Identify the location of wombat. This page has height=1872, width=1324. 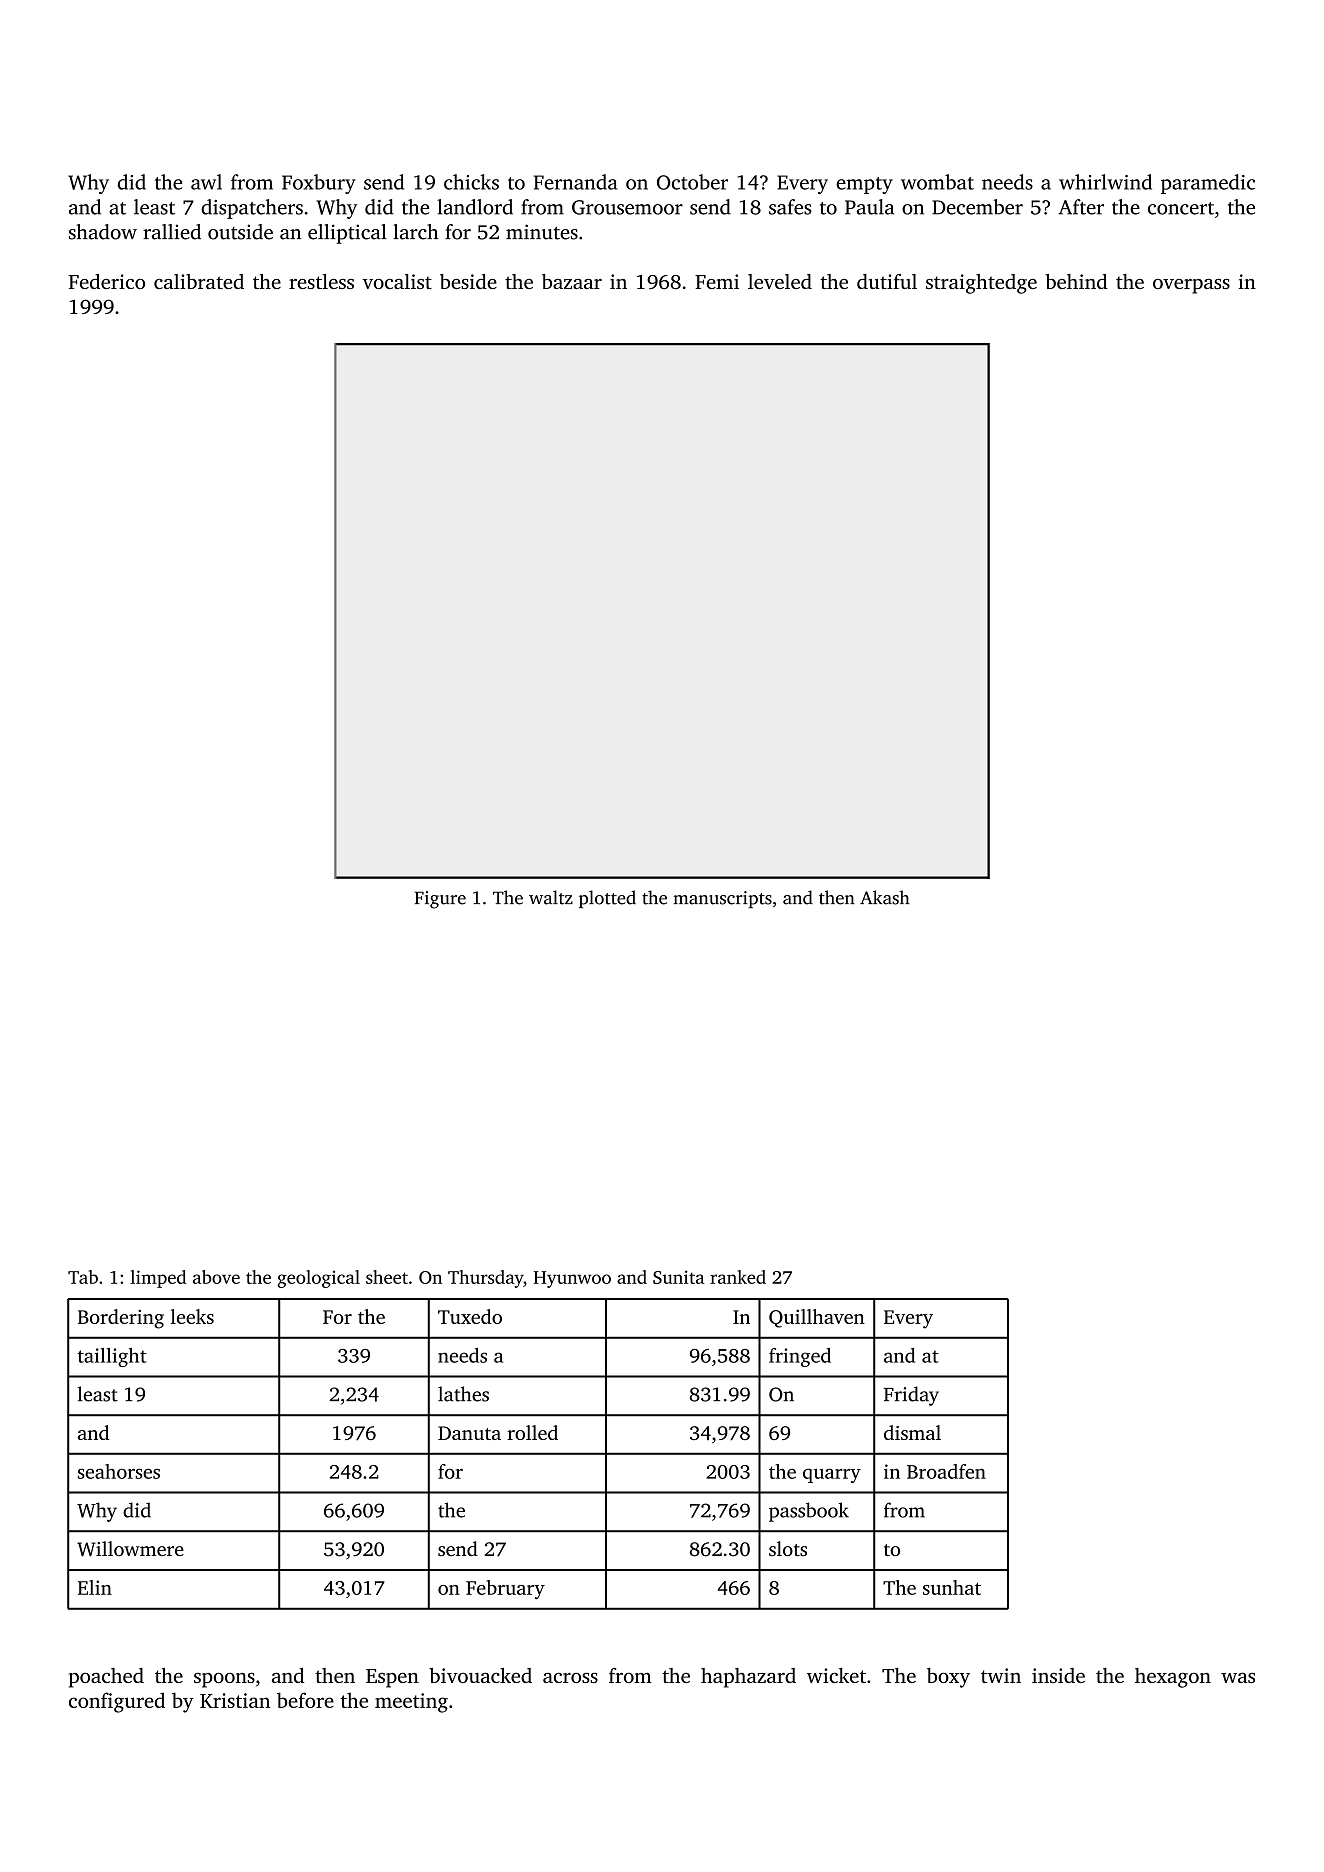
(937, 182).
